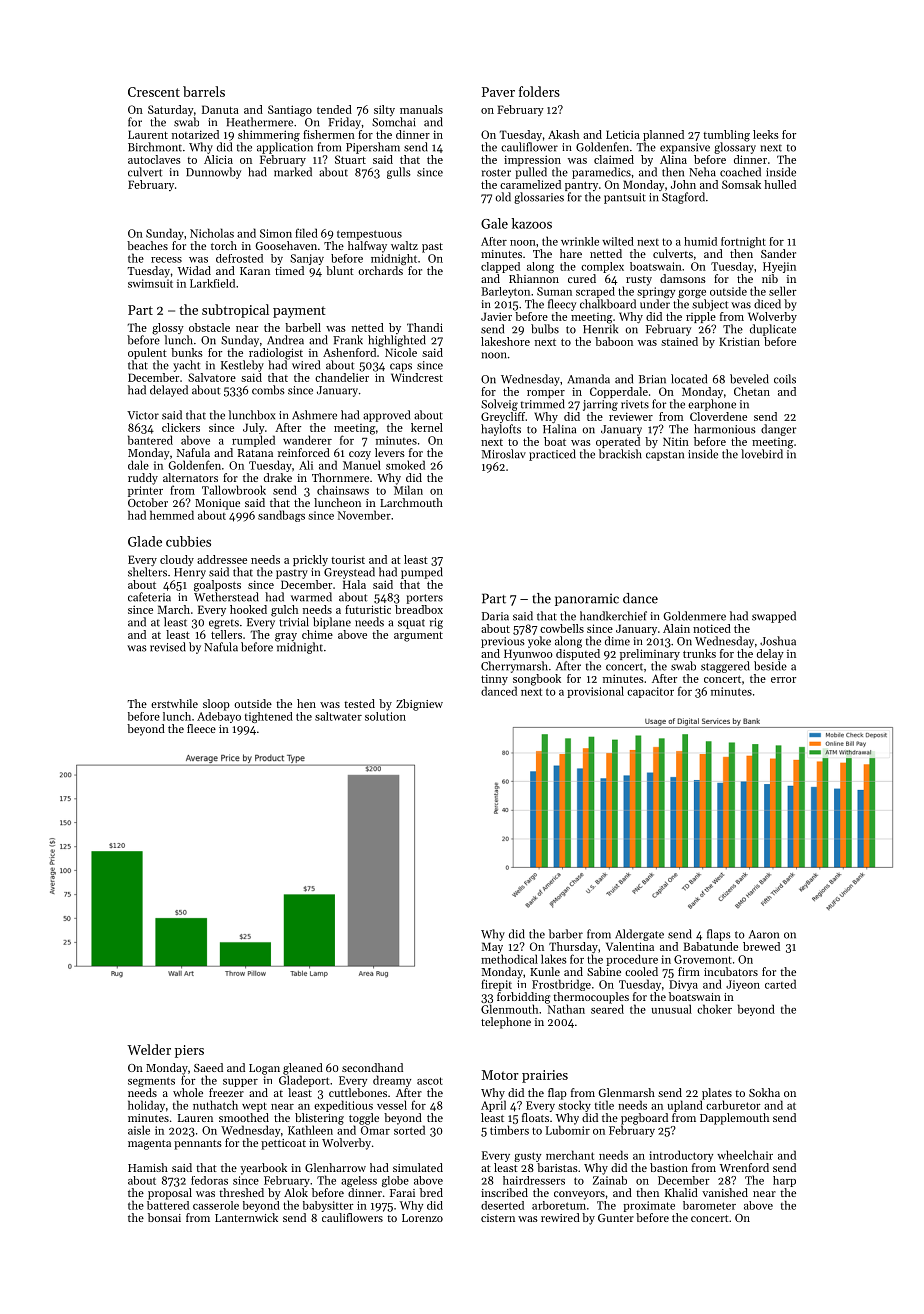 The image size is (924, 1314). I want to click on saltwater, so click(338, 716).
